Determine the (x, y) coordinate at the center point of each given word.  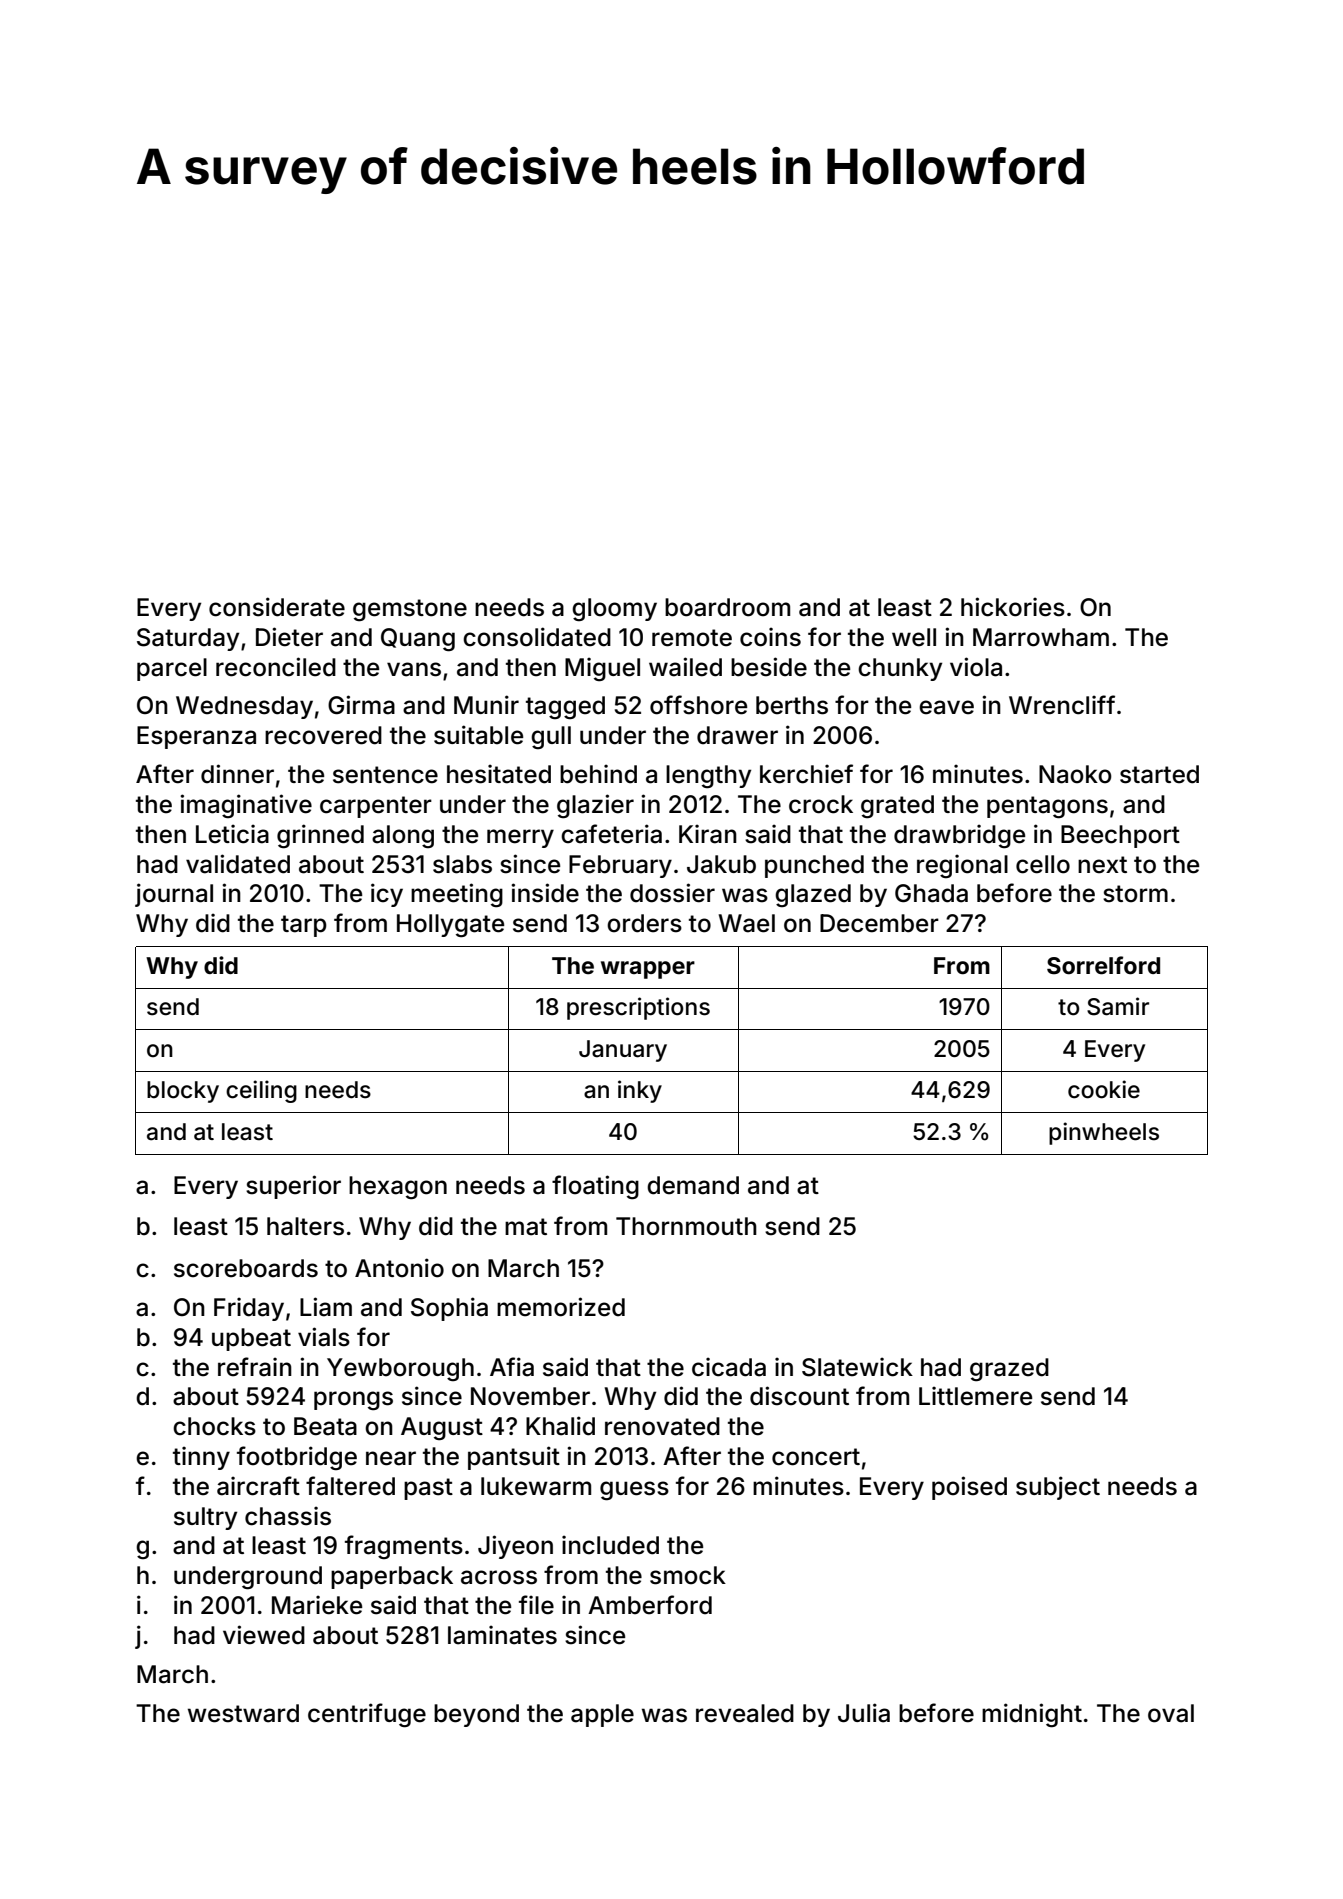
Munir (486, 704)
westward (243, 1713)
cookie (1104, 1089)
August (442, 1428)
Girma (361, 705)
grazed (1009, 1369)
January (623, 1051)
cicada (729, 1367)
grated (897, 806)
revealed (745, 1713)
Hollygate (450, 925)
